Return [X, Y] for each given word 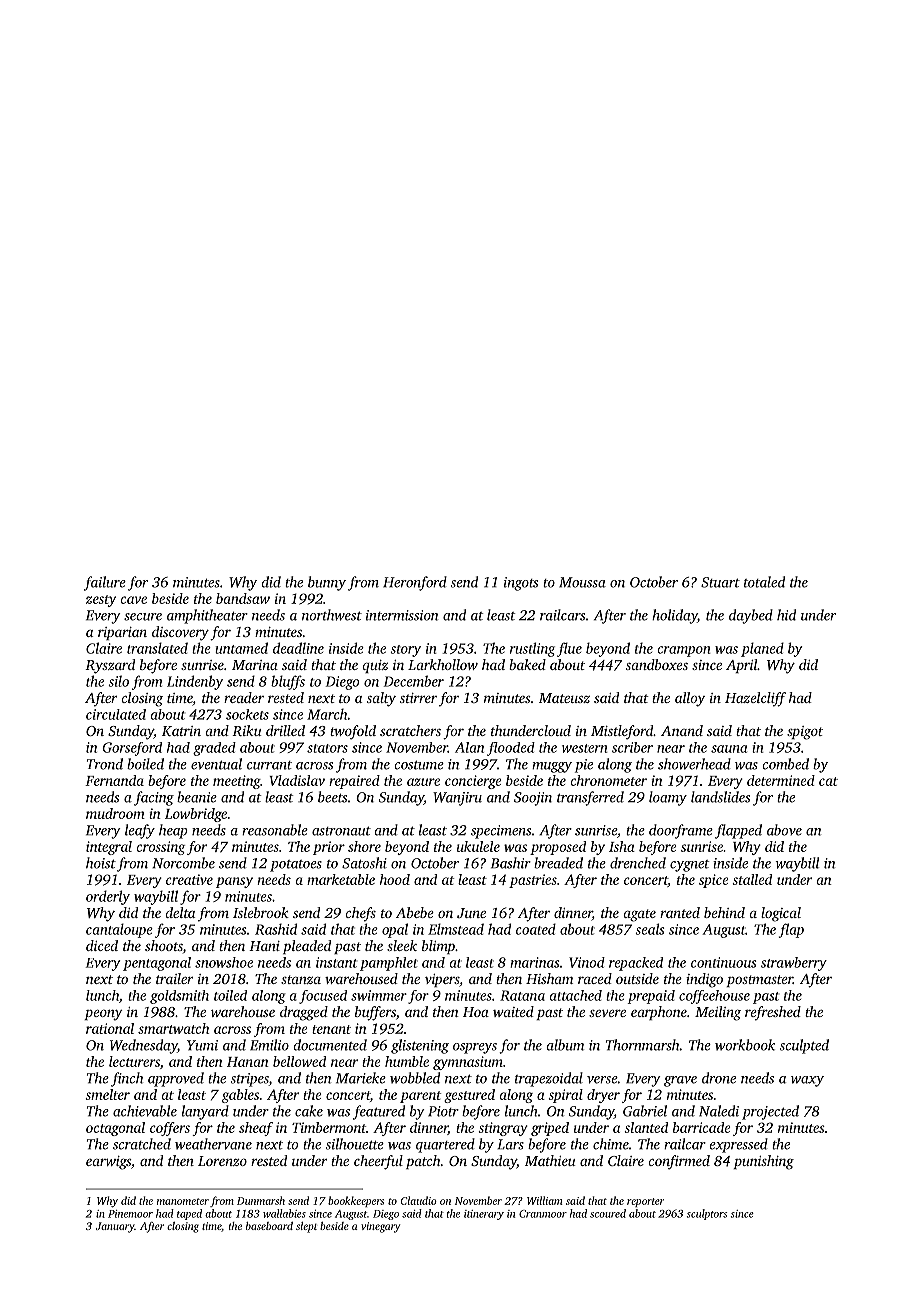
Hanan [248, 1062]
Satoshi [364, 863]
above [784, 830]
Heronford [415, 583]
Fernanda [114, 780]
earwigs [108, 1163]
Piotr [443, 1111]
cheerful [378, 1162]
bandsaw [243, 598]
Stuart [720, 582]
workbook [745, 1045]
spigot [805, 733]
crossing [161, 848]
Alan [469, 747]
